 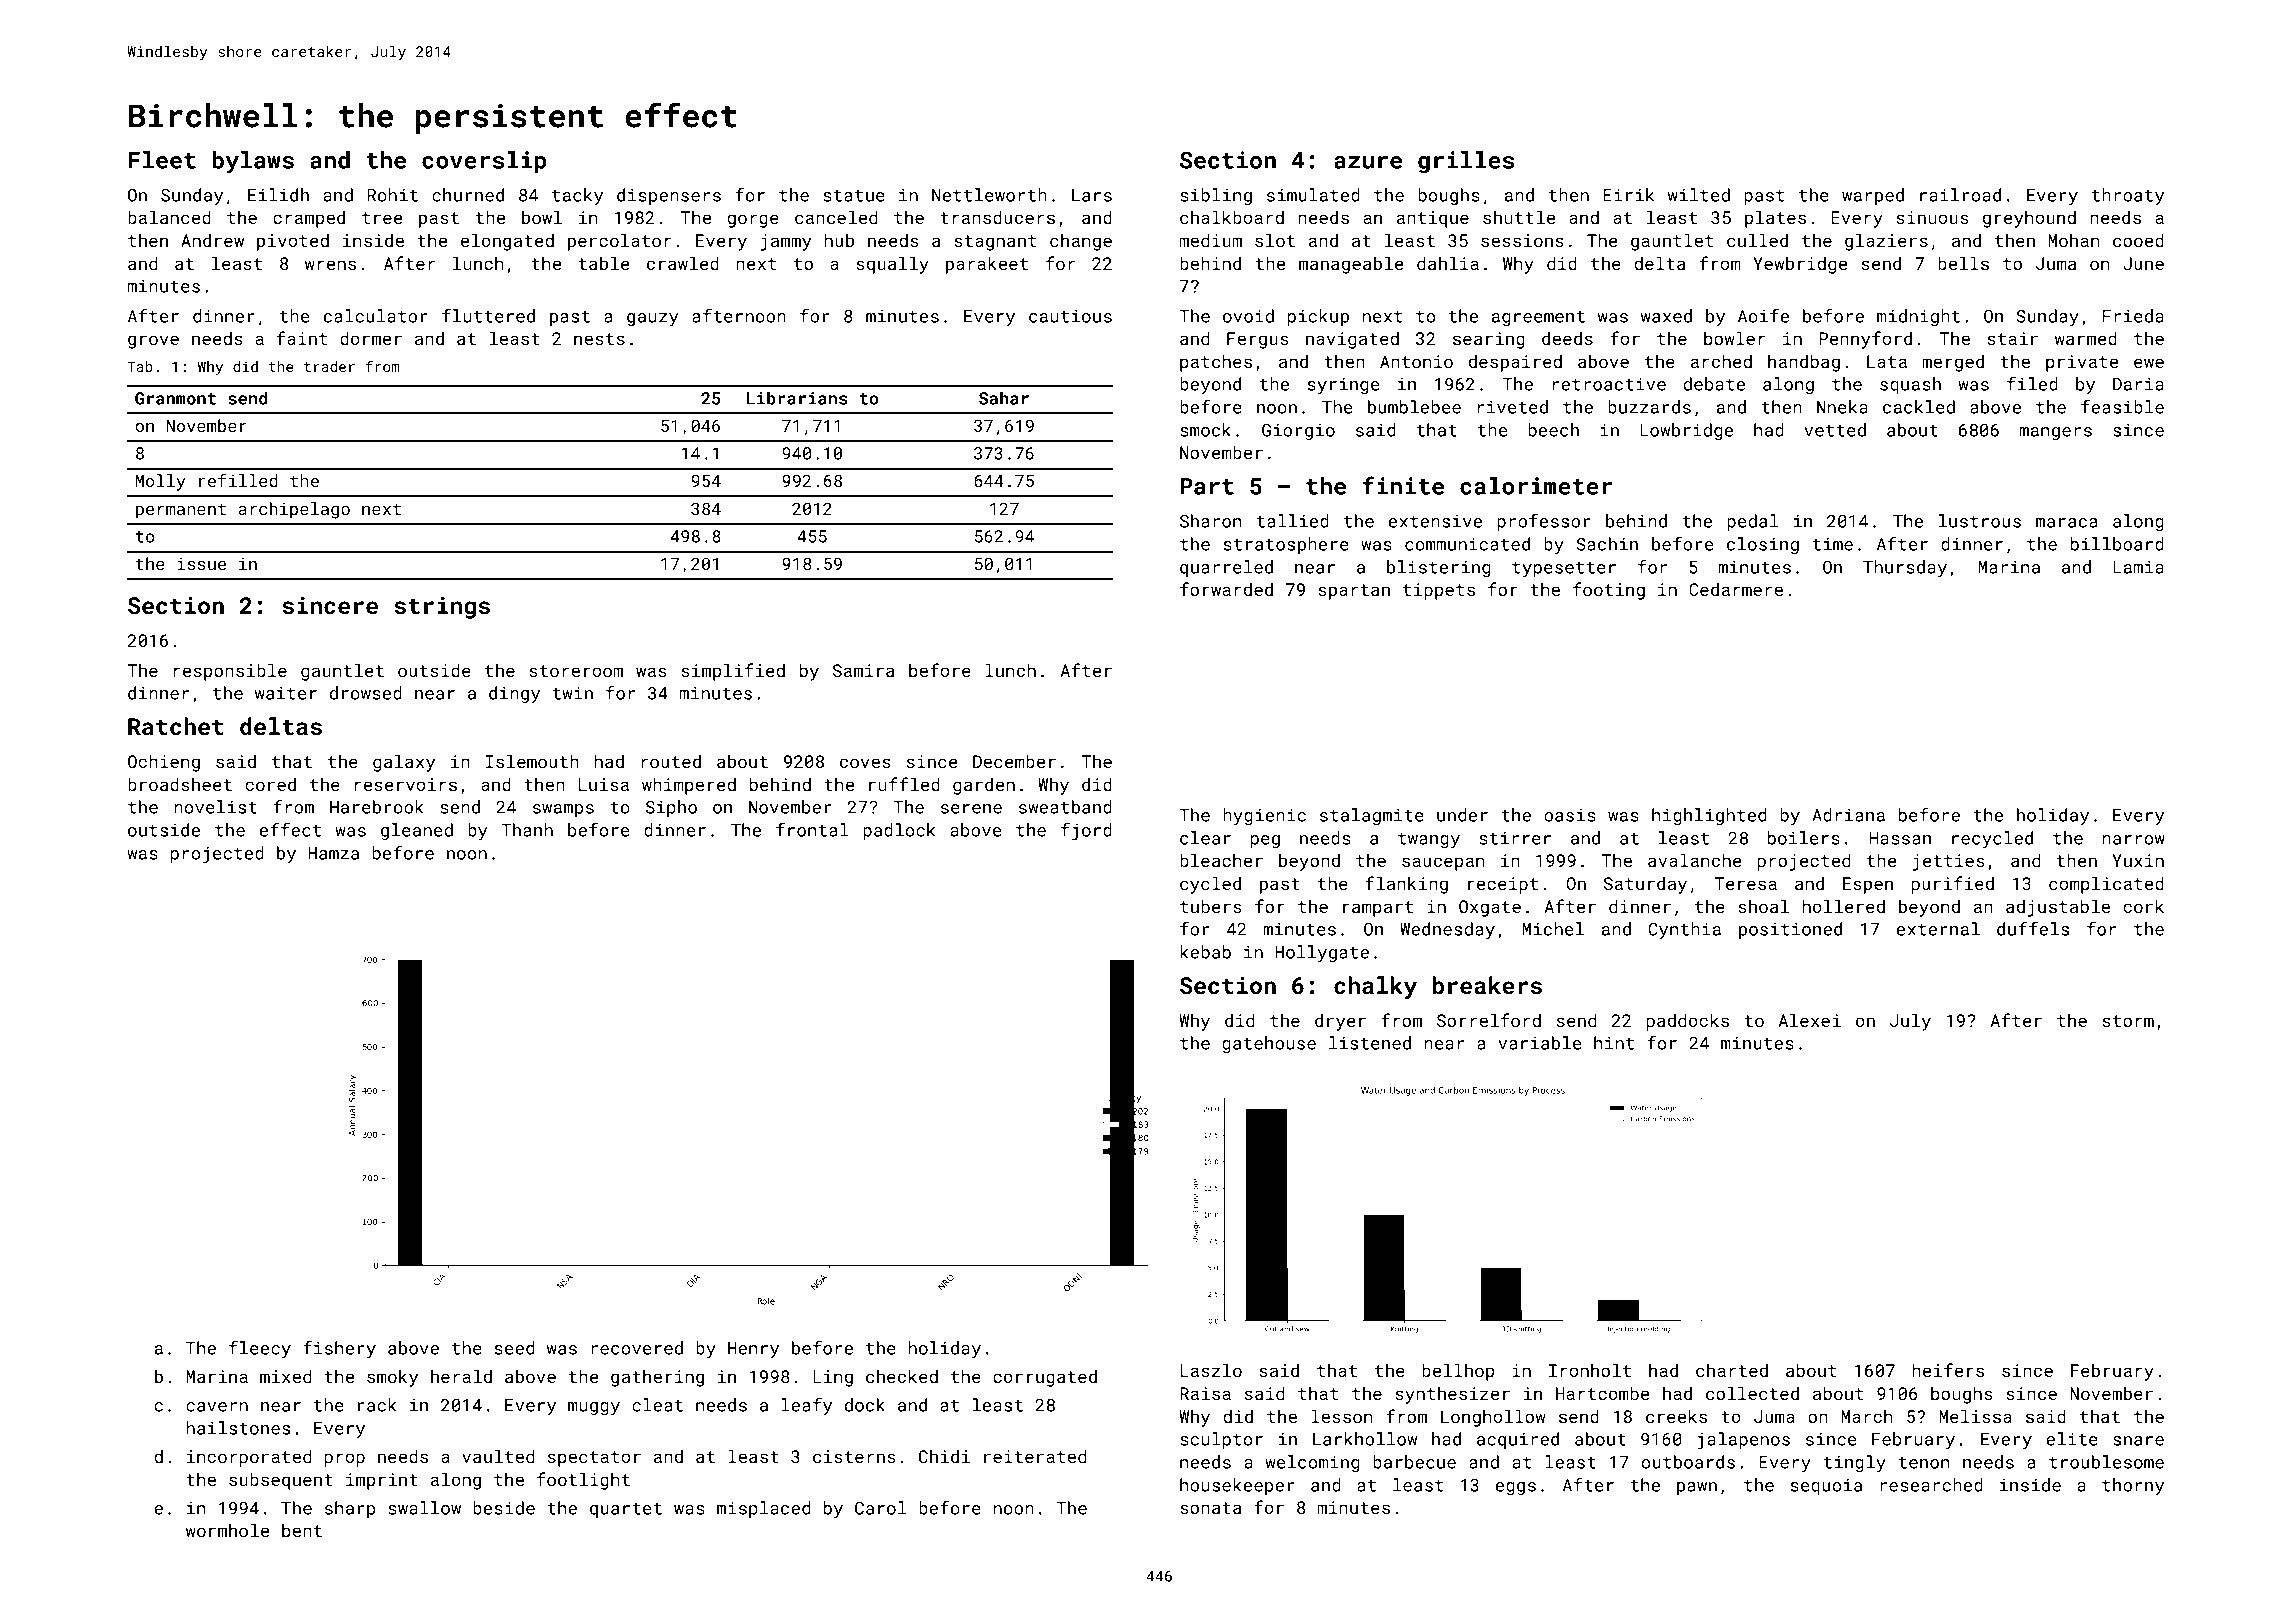 What do you see at coordinates (1695, 860) in the page?
I see `avalanche` at bounding box center [1695, 860].
